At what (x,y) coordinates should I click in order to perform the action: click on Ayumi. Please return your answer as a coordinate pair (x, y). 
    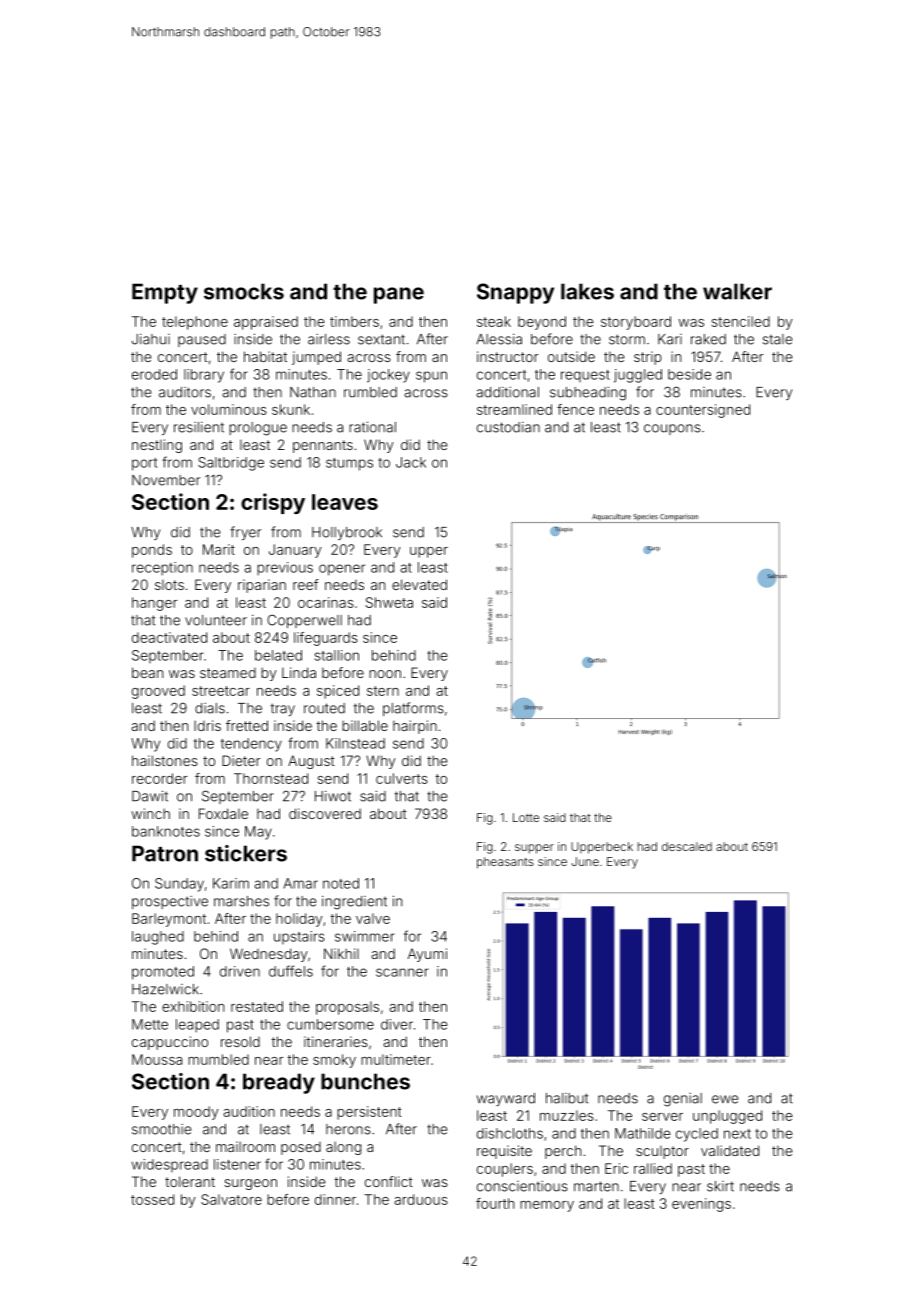
    Looking at the image, I should click on (427, 955).
